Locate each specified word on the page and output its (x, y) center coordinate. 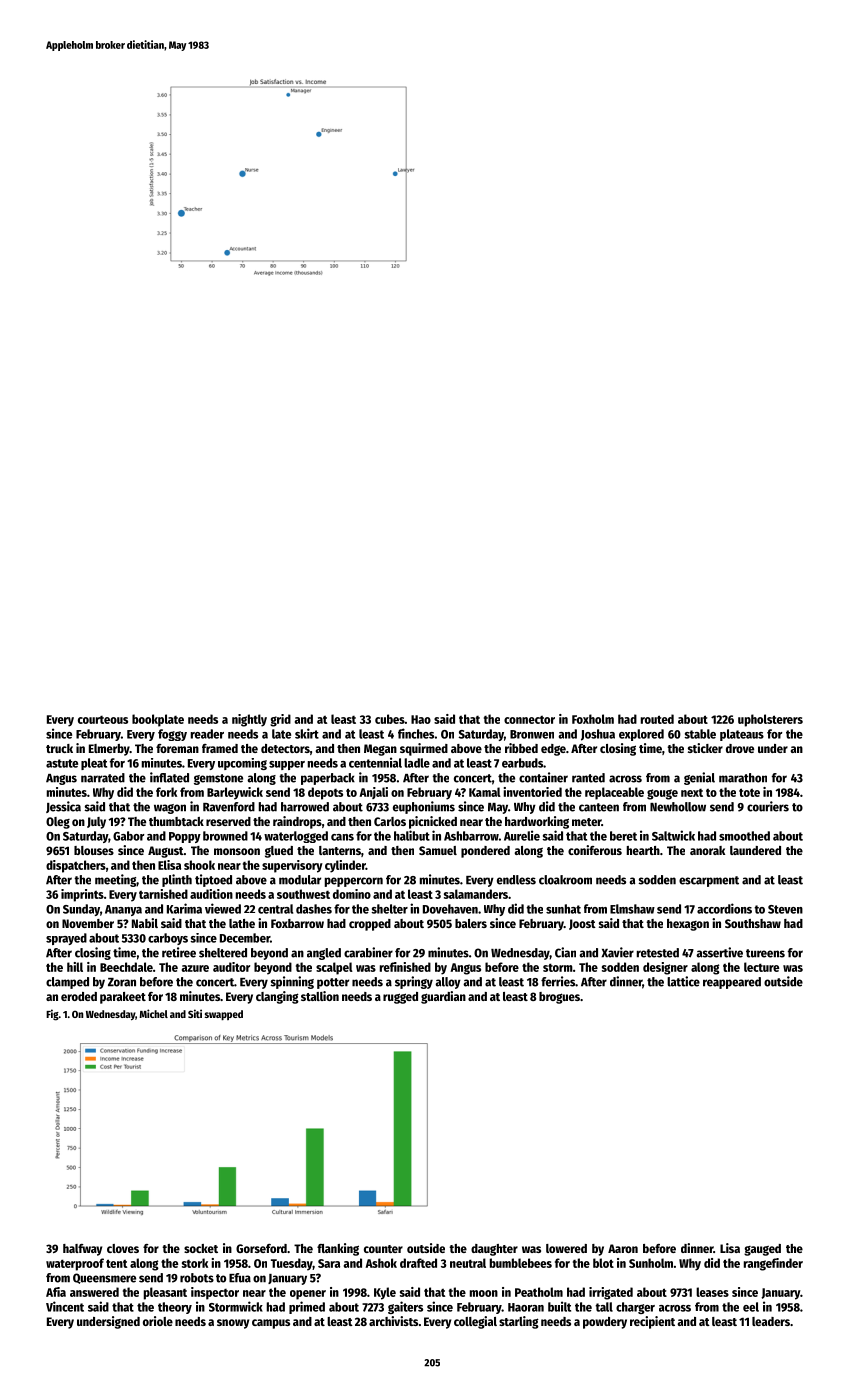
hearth (643, 850)
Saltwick (673, 835)
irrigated (611, 1293)
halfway (82, 1250)
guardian (443, 997)
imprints (82, 895)
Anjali (373, 793)
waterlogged (296, 837)
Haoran (526, 1307)
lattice (683, 981)
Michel (153, 1013)
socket (201, 1248)
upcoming (242, 764)
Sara (329, 1263)
